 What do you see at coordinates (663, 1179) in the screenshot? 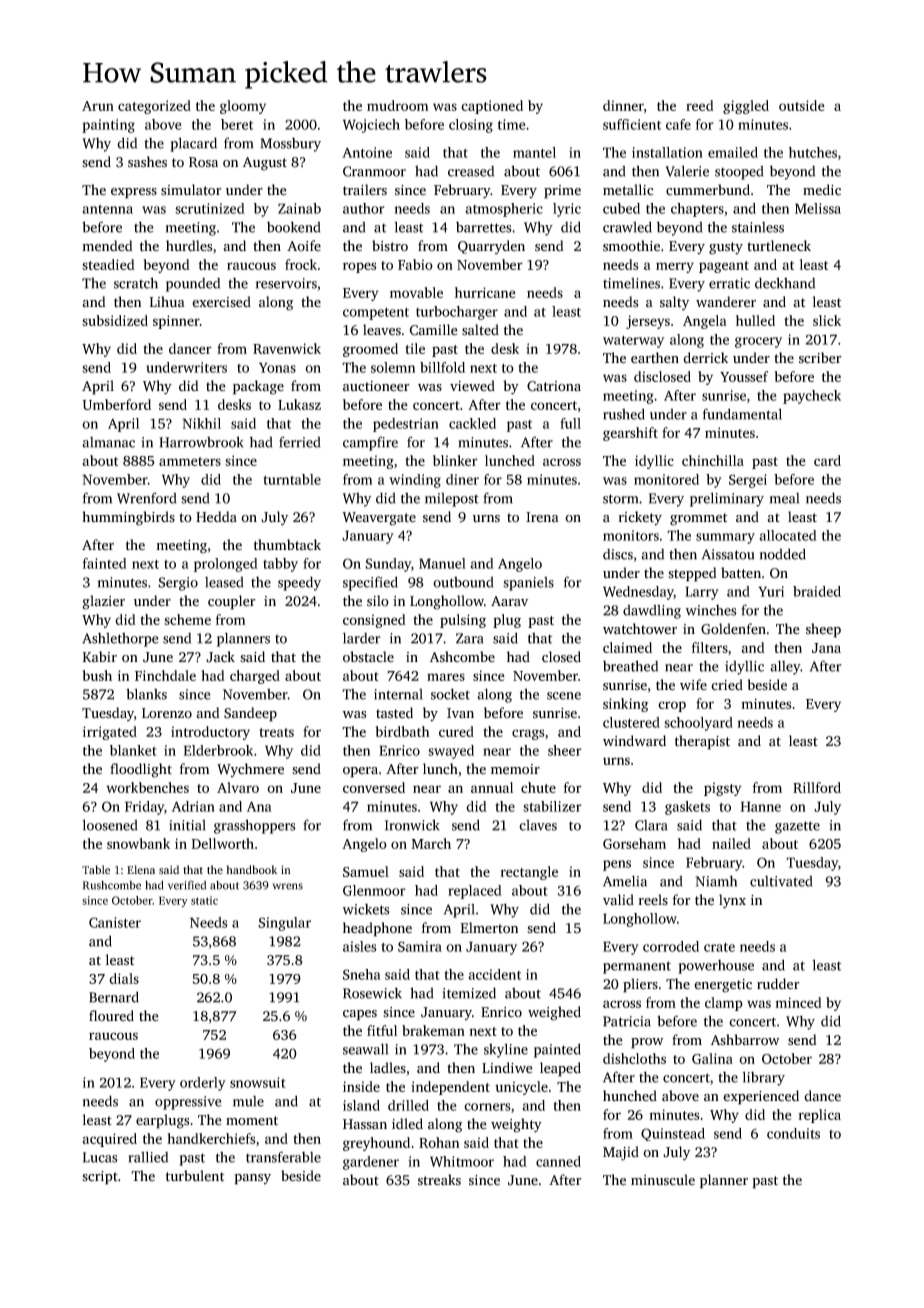
I see `minuscule` at bounding box center [663, 1179].
